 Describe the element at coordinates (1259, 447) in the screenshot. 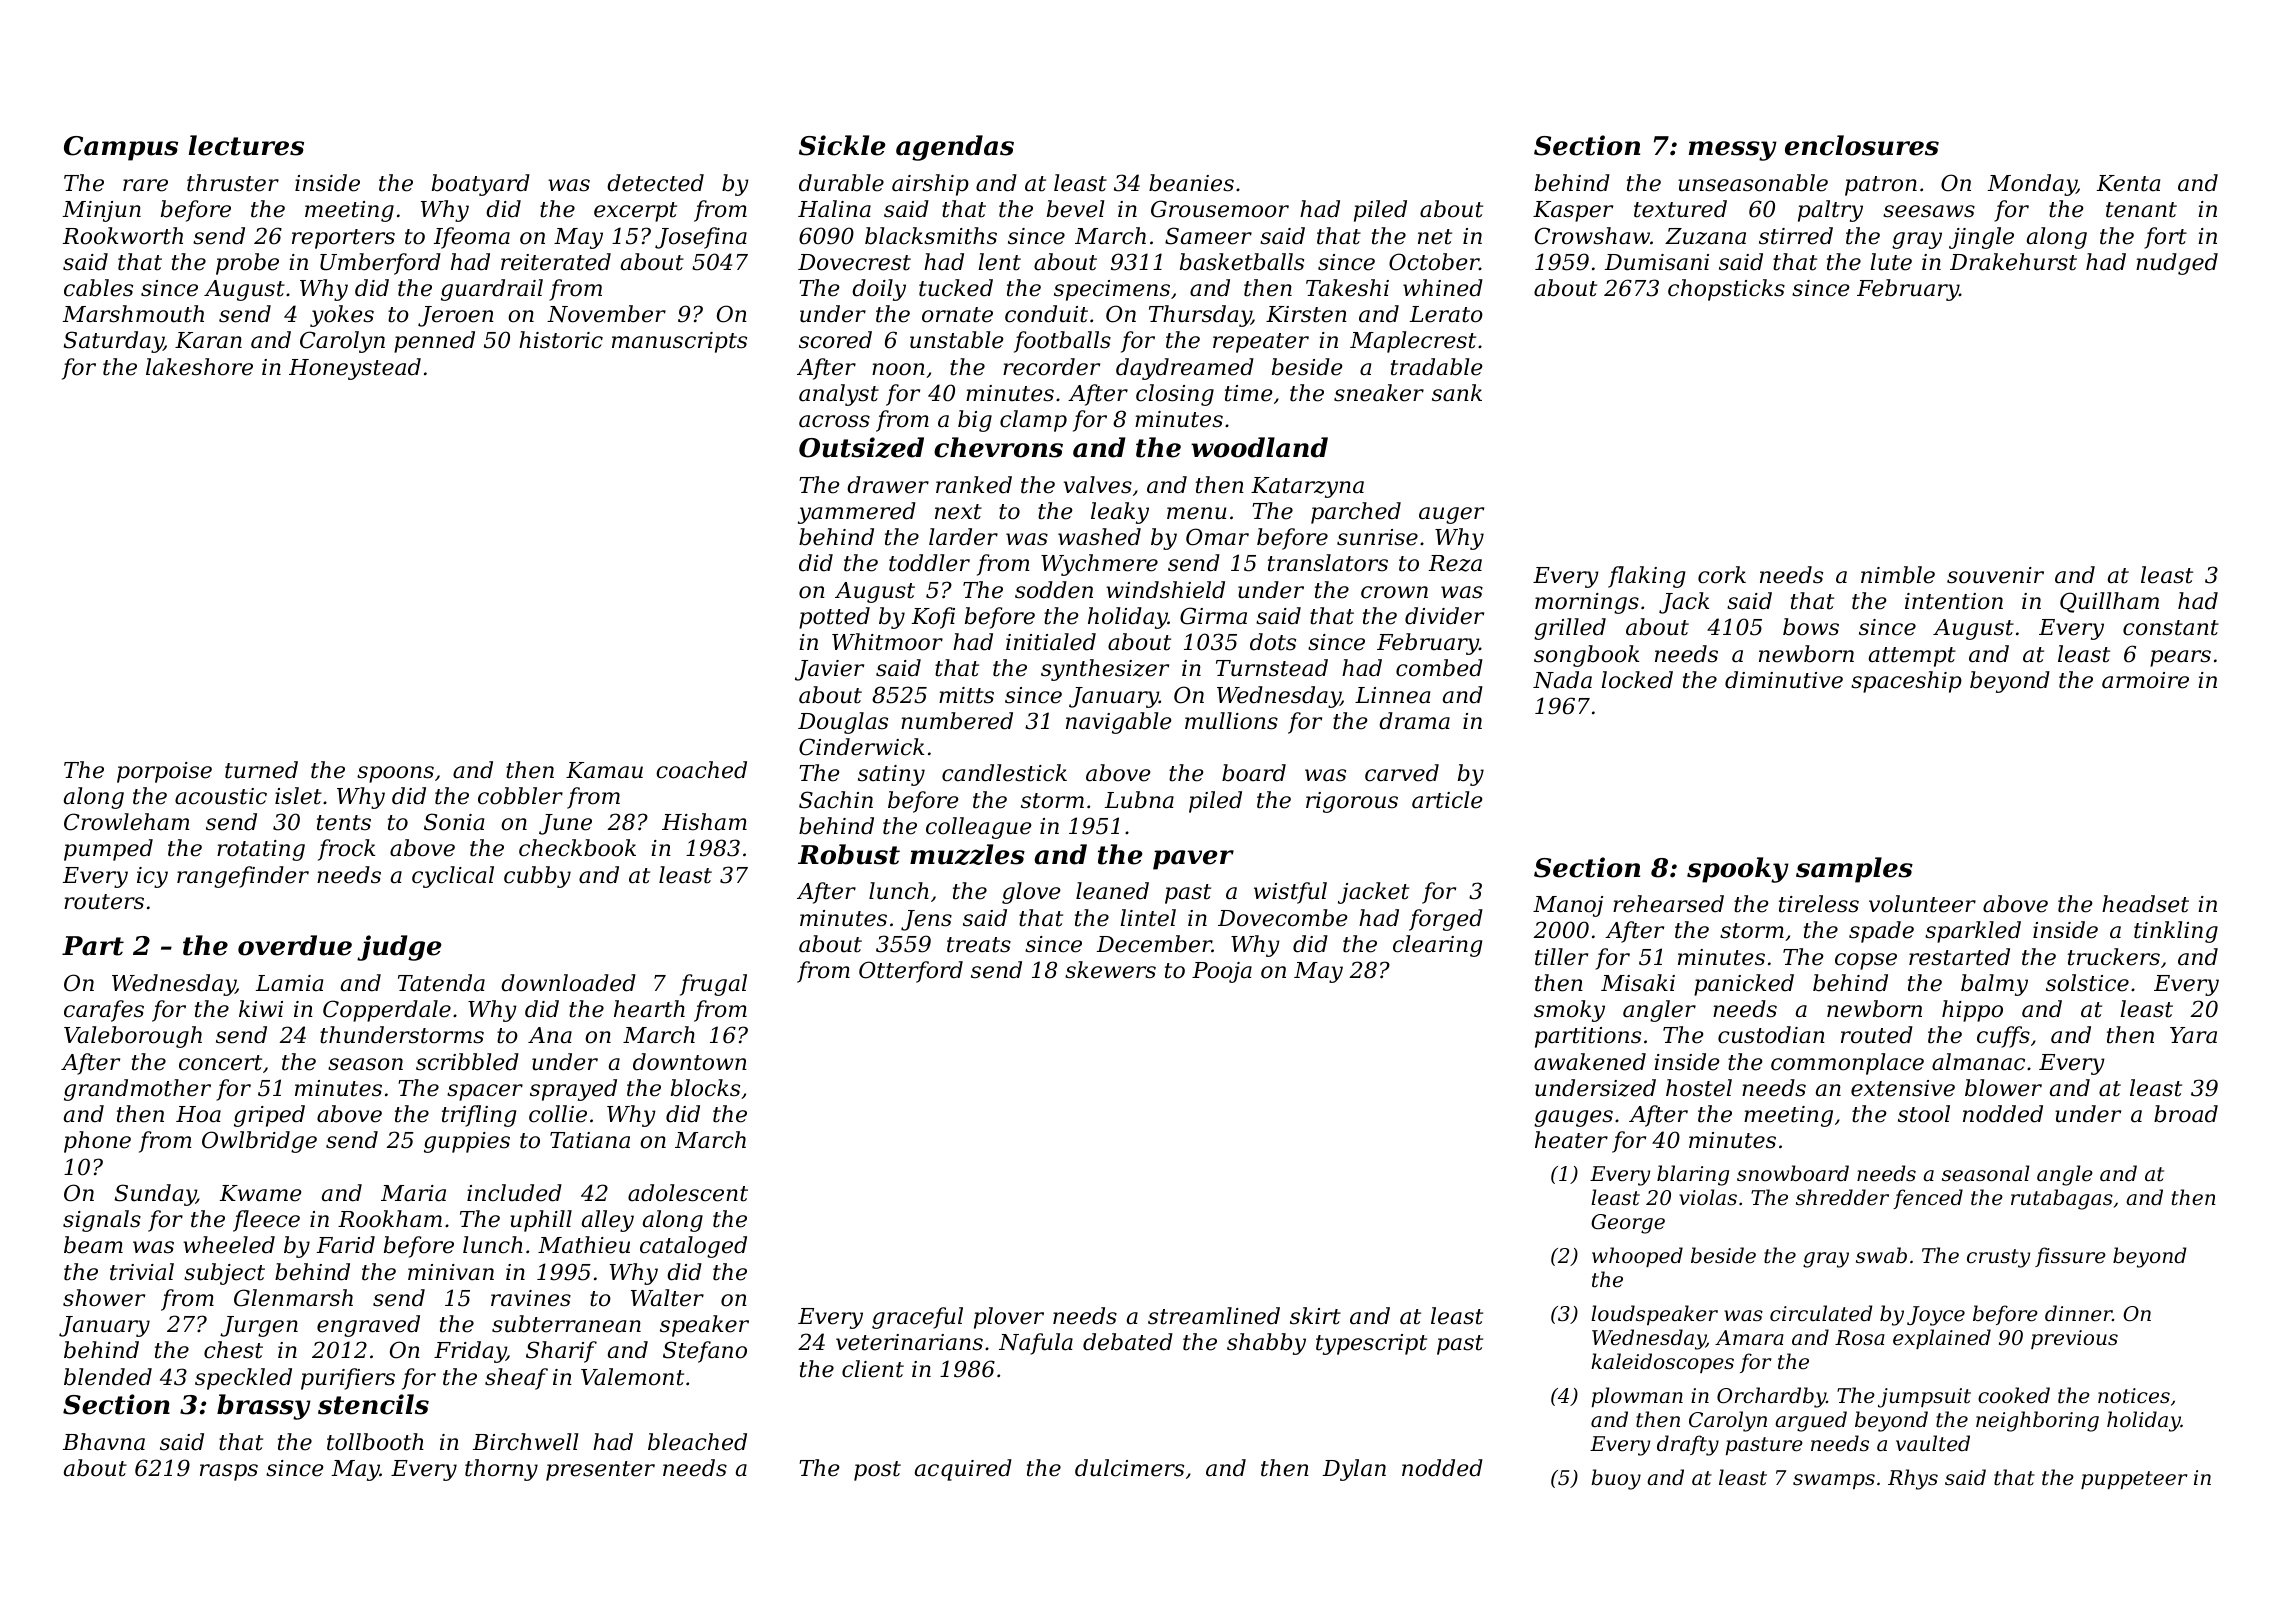

I see `woodland` at that location.
